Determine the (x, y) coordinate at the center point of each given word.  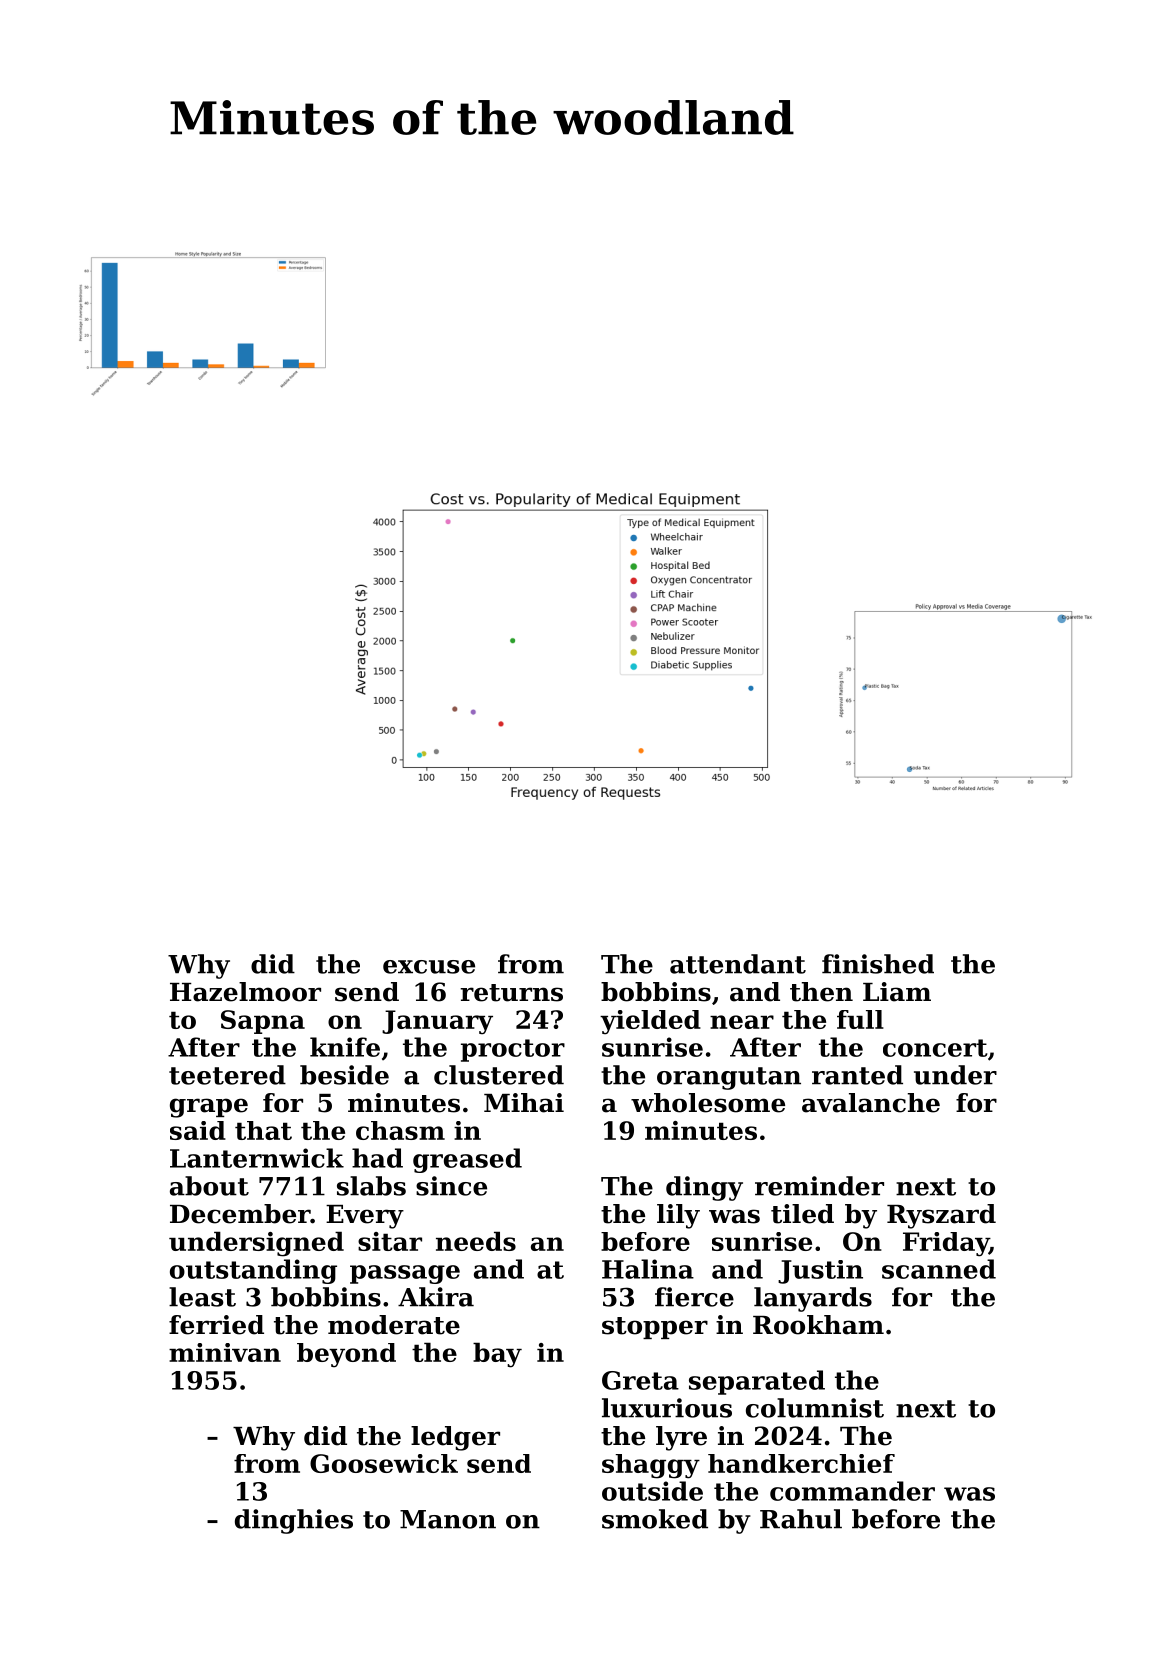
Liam (897, 992)
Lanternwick (257, 1158)
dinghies (294, 1521)
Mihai (524, 1103)
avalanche (871, 1103)
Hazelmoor (245, 992)
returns (511, 993)
